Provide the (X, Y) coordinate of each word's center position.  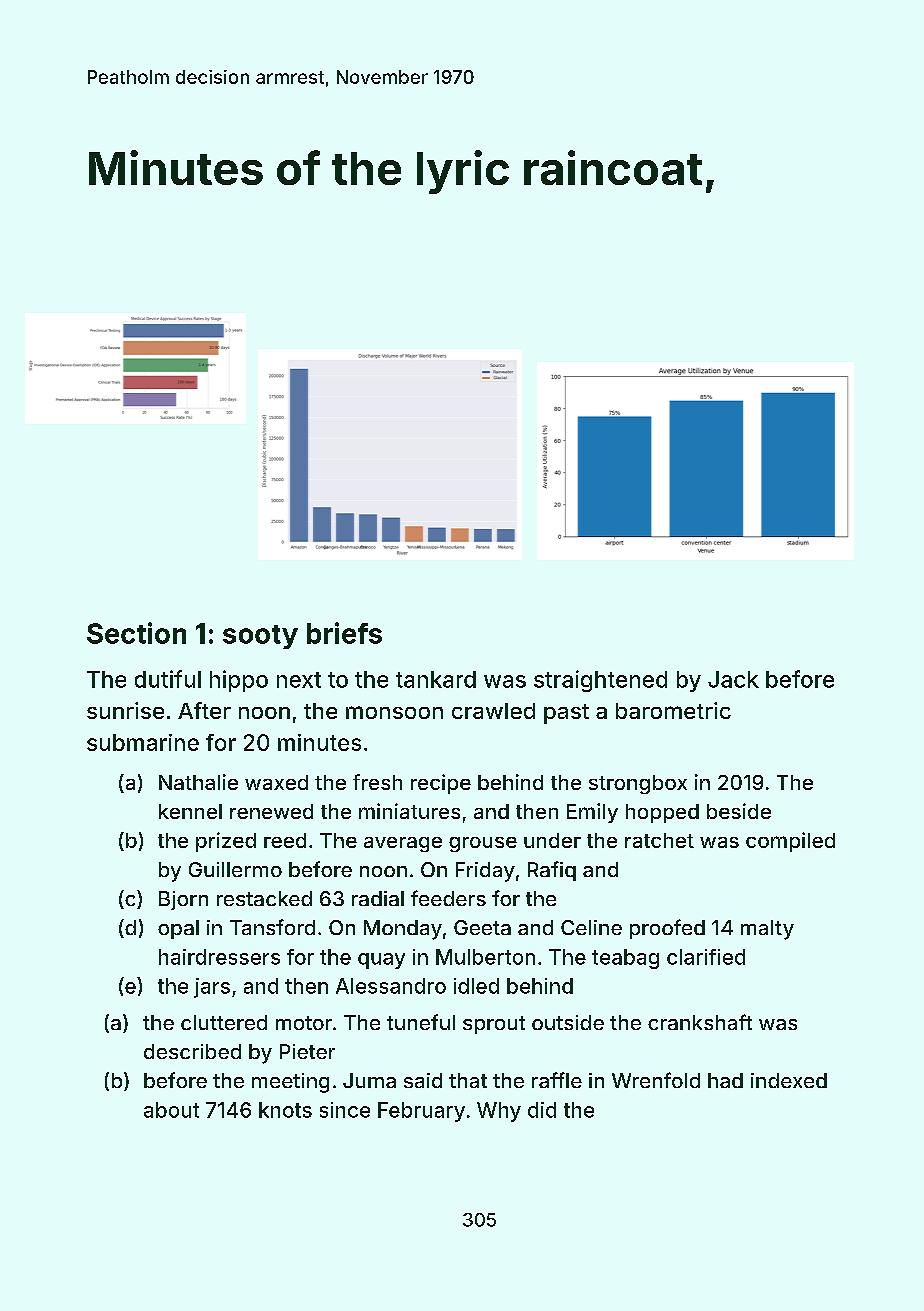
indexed (789, 1080)
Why (499, 1112)
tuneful (421, 1022)
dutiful (168, 679)
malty (767, 930)
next (299, 680)
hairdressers (219, 957)
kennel (190, 811)
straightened (600, 681)
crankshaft (700, 1022)
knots (285, 1110)
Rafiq (552, 871)
